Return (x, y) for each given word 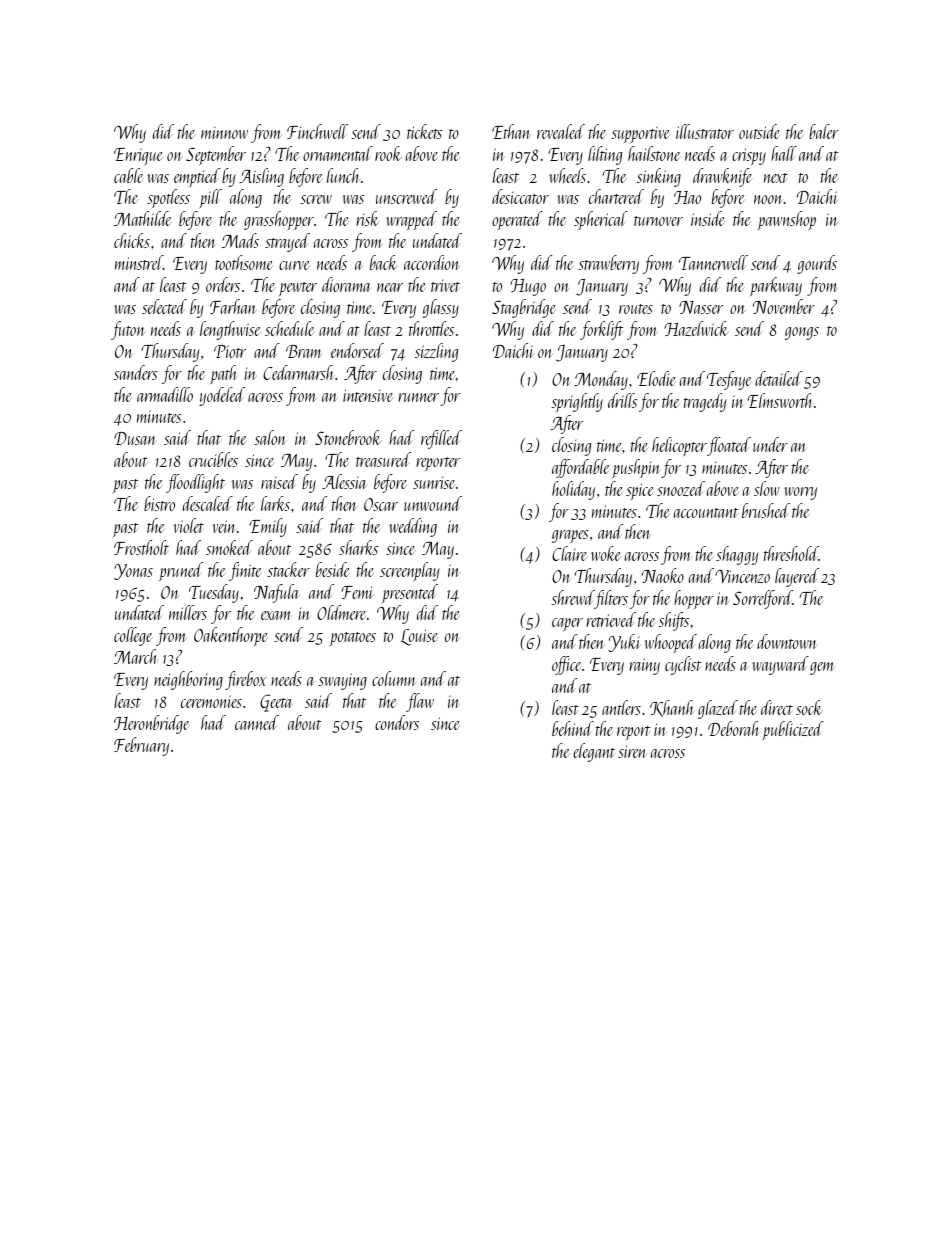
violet (188, 525)
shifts (674, 621)
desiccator (520, 196)
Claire (570, 553)
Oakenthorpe (231, 636)
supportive (640, 135)
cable (129, 175)
